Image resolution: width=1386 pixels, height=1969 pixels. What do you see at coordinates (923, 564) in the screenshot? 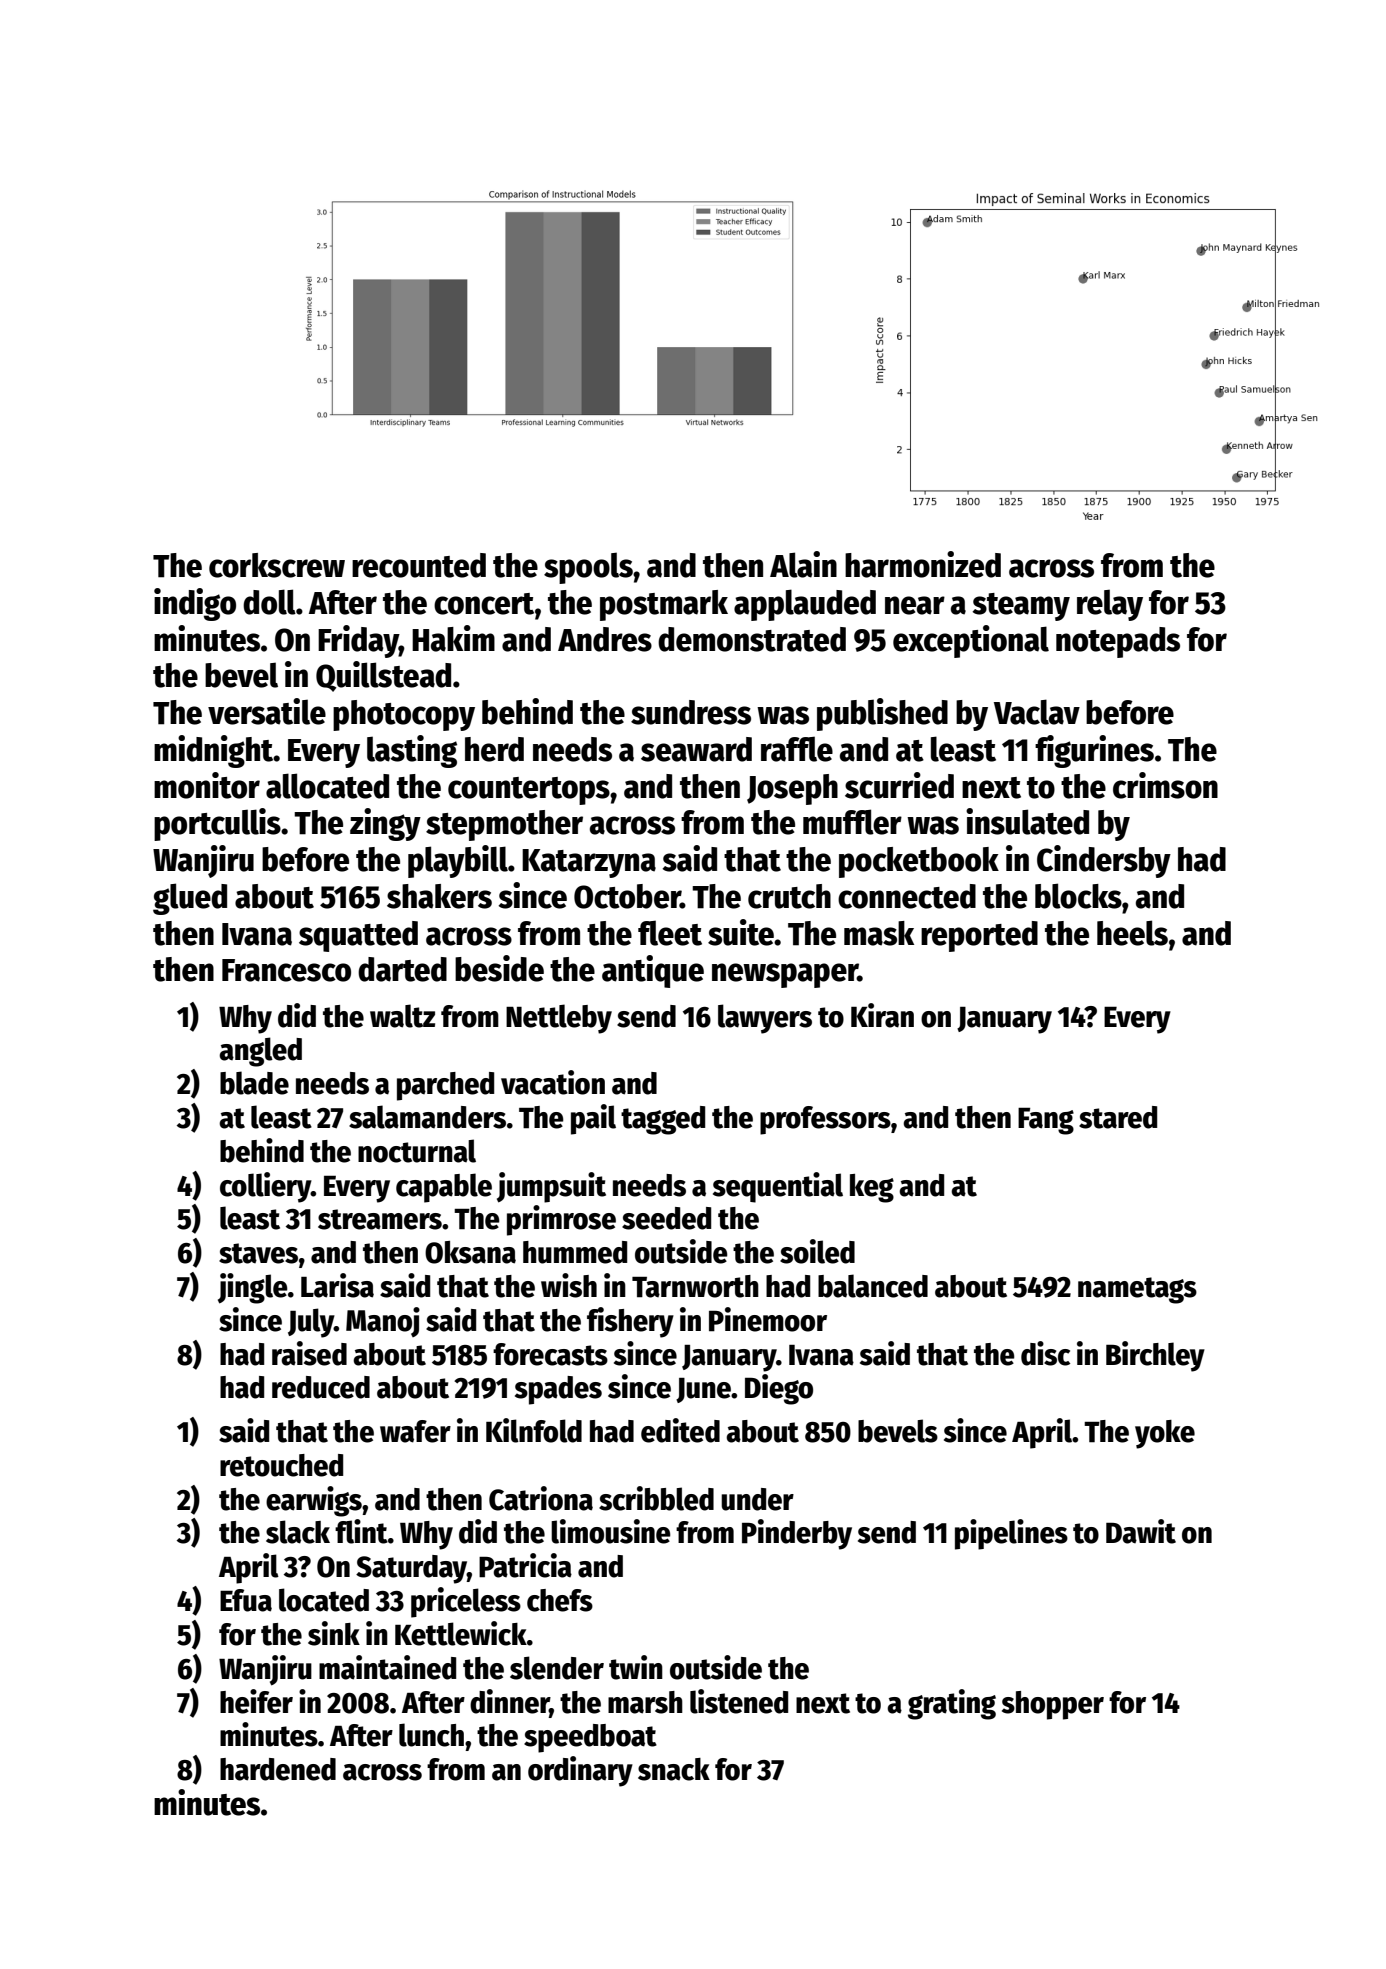
I see `harmonized` at bounding box center [923, 564].
